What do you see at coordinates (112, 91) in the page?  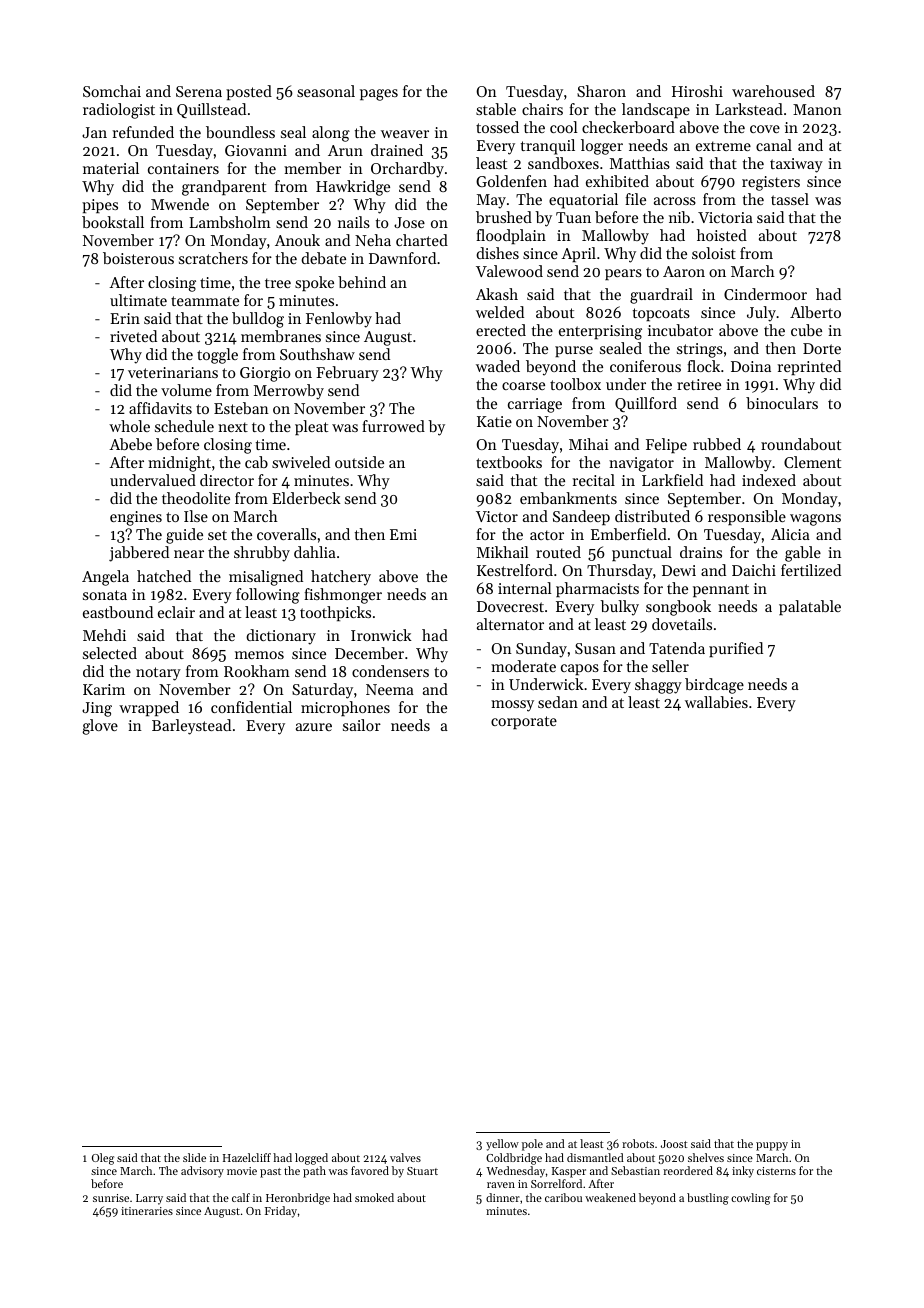 I see `Somchai` at bounding box center [112, 91].
